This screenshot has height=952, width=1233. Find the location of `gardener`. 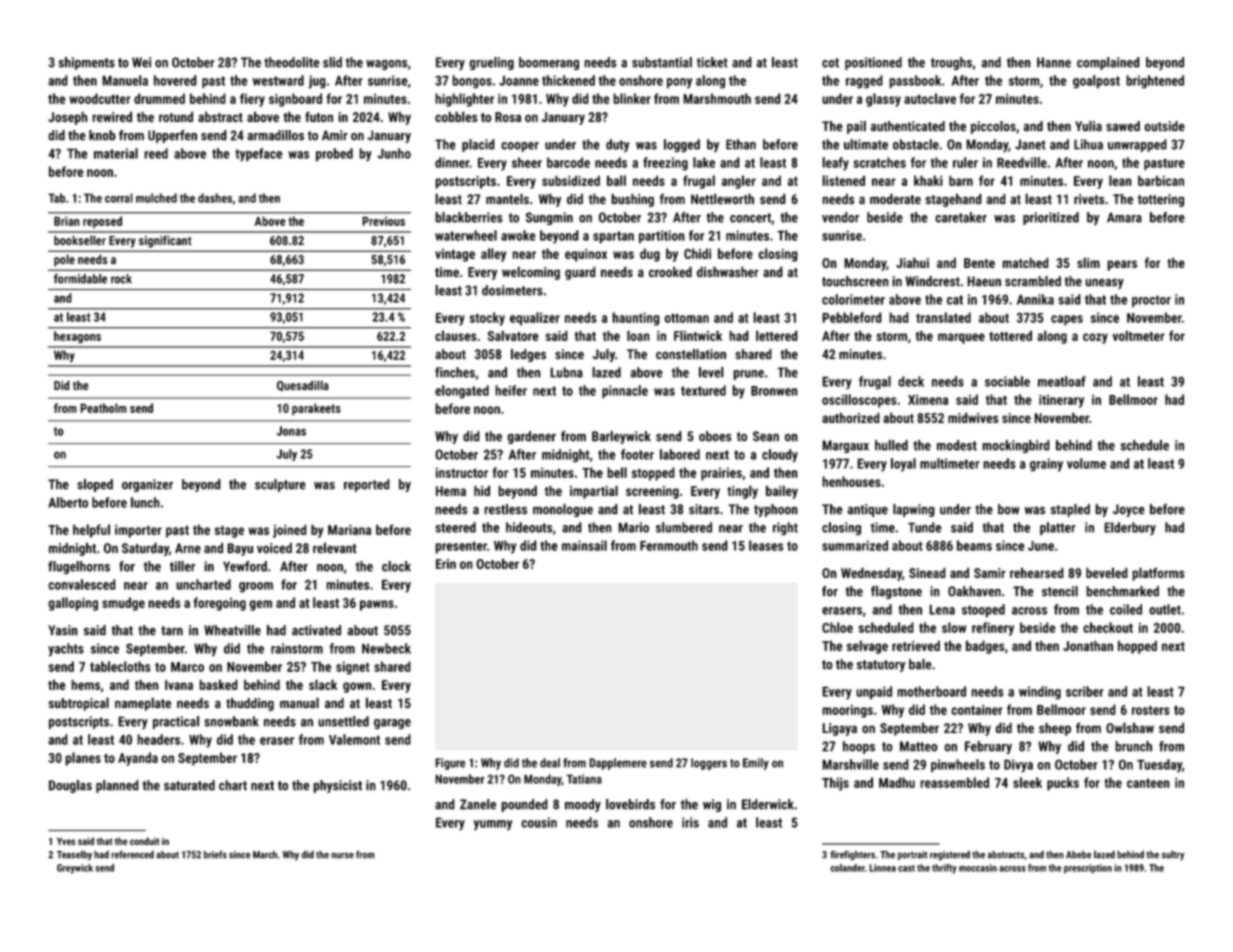

gardener is located at coordinates (532, 437).
